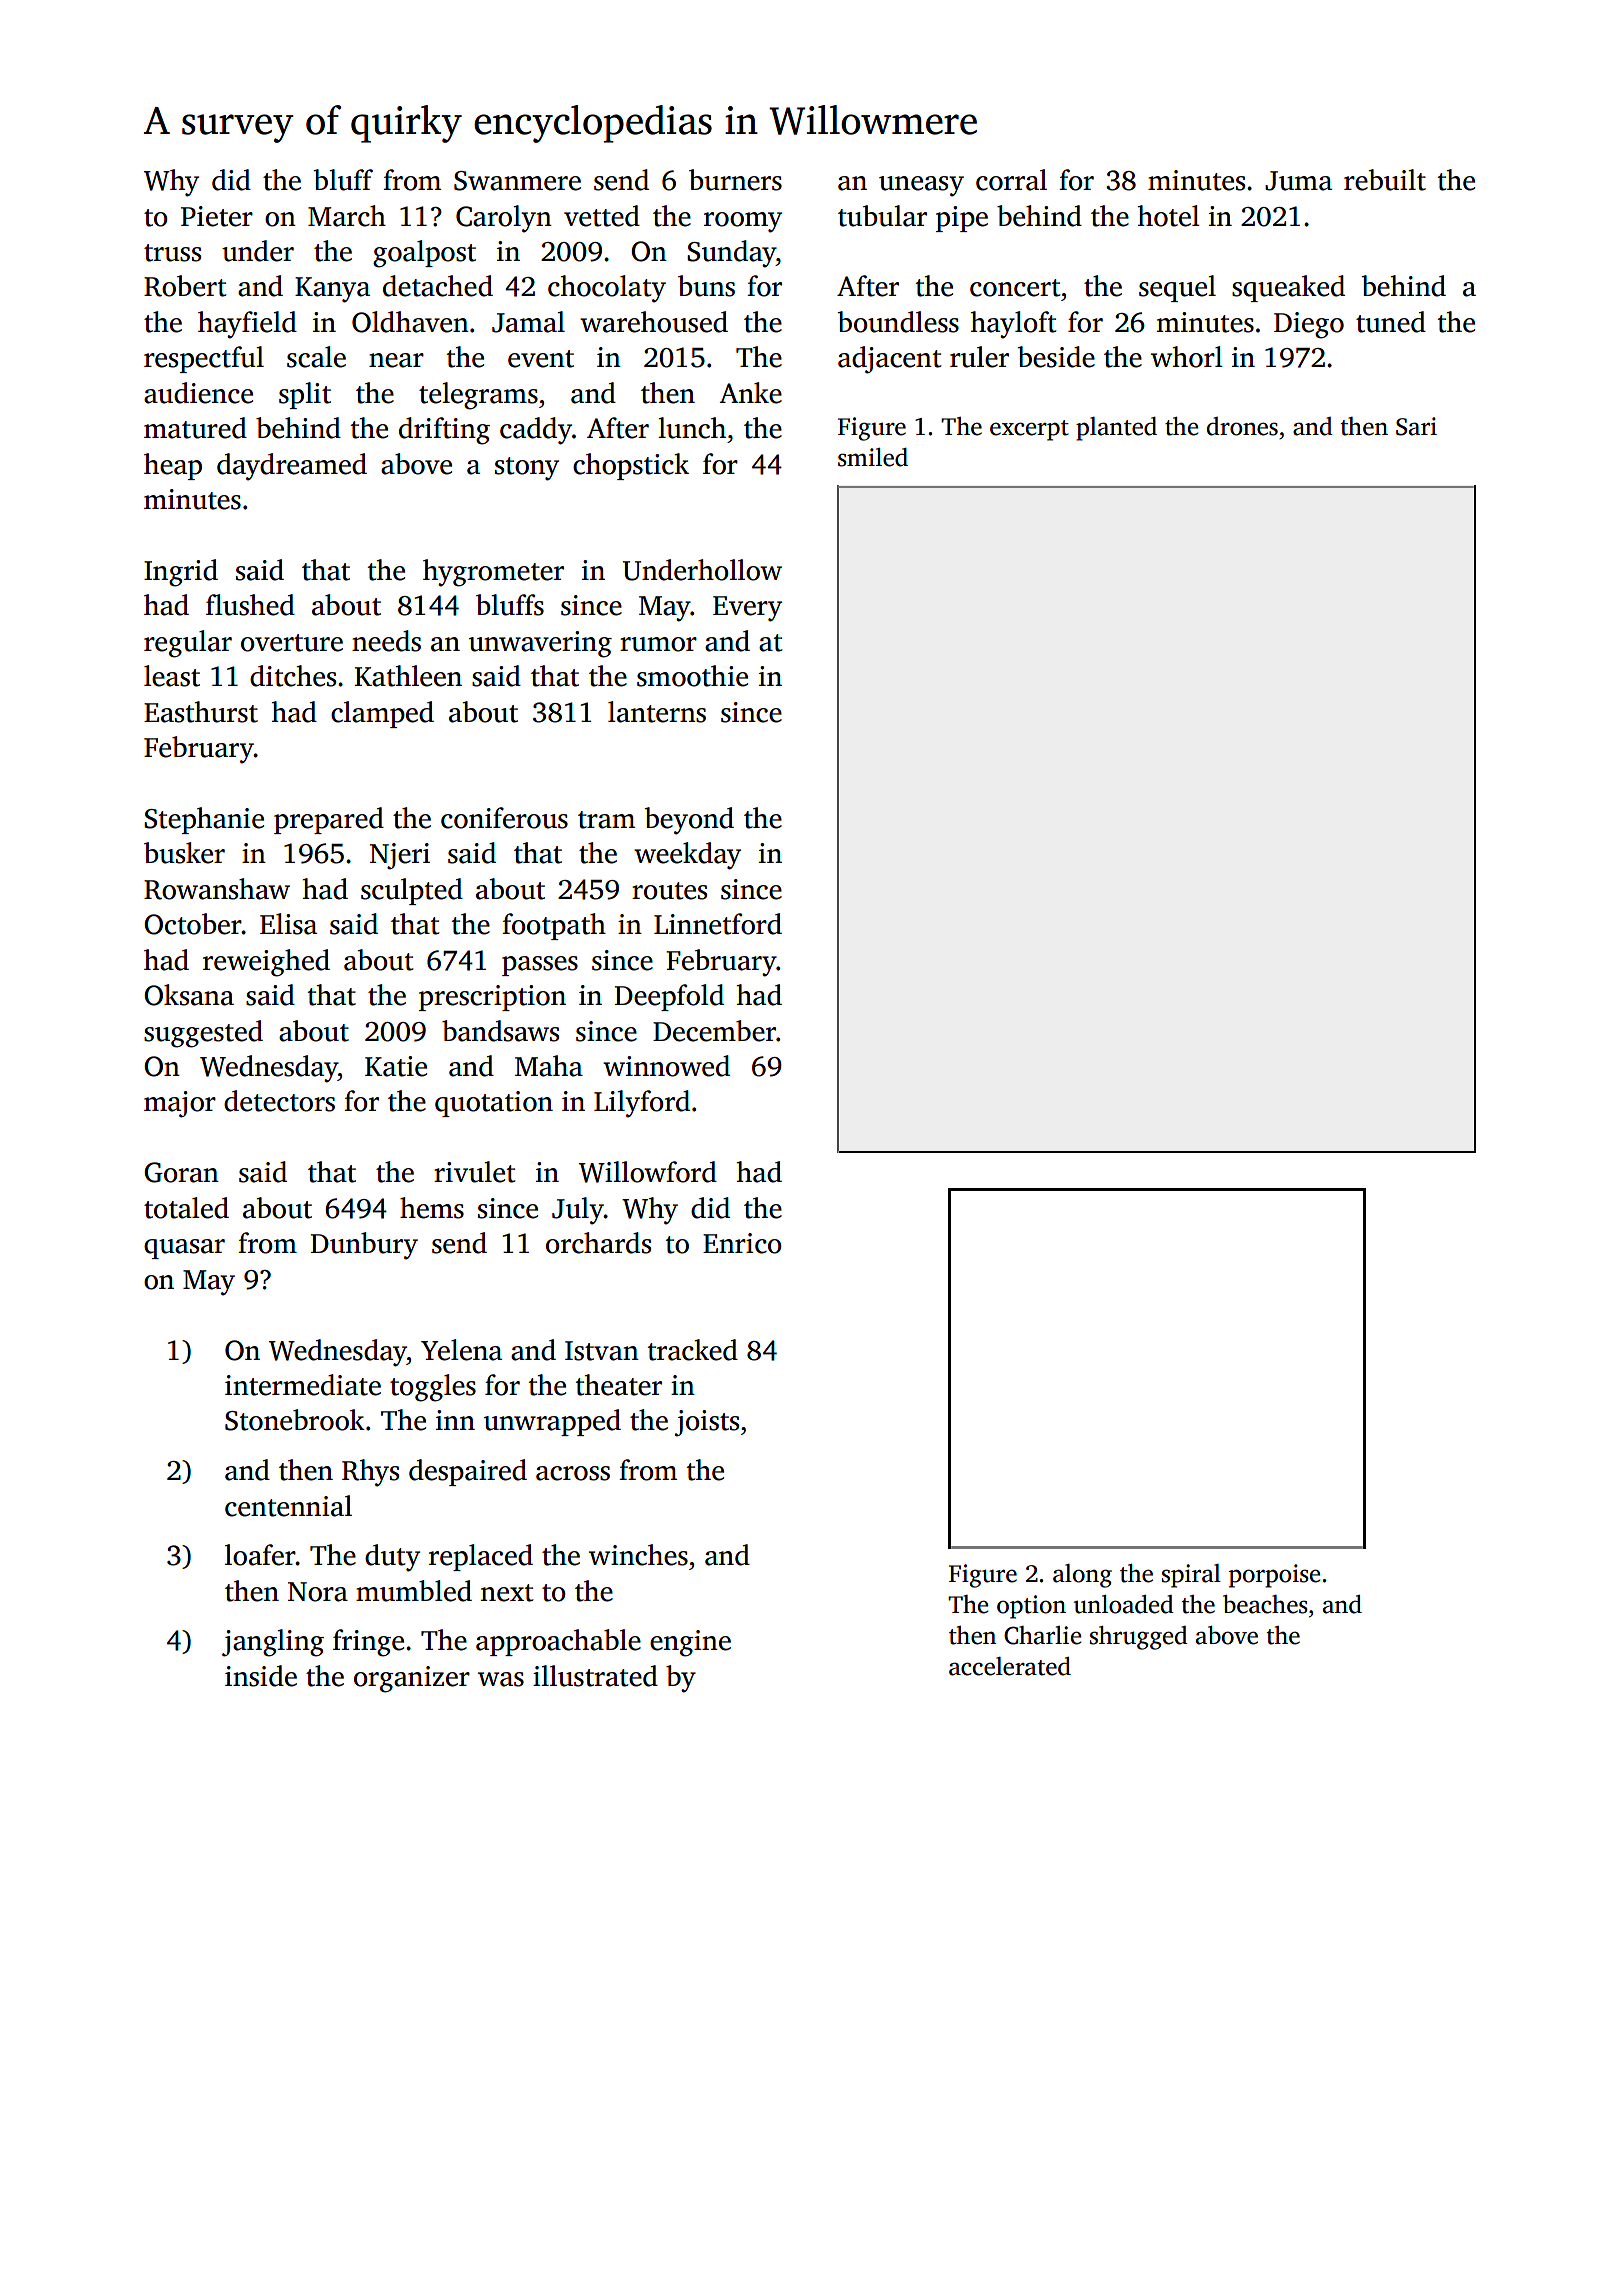 Image resolution: width=1620 pixels, height=2292 pixels. What do you see at coordinates (1139, 1638) in the page?
I see `shrugged` at bounding box center [1139, 1638].
